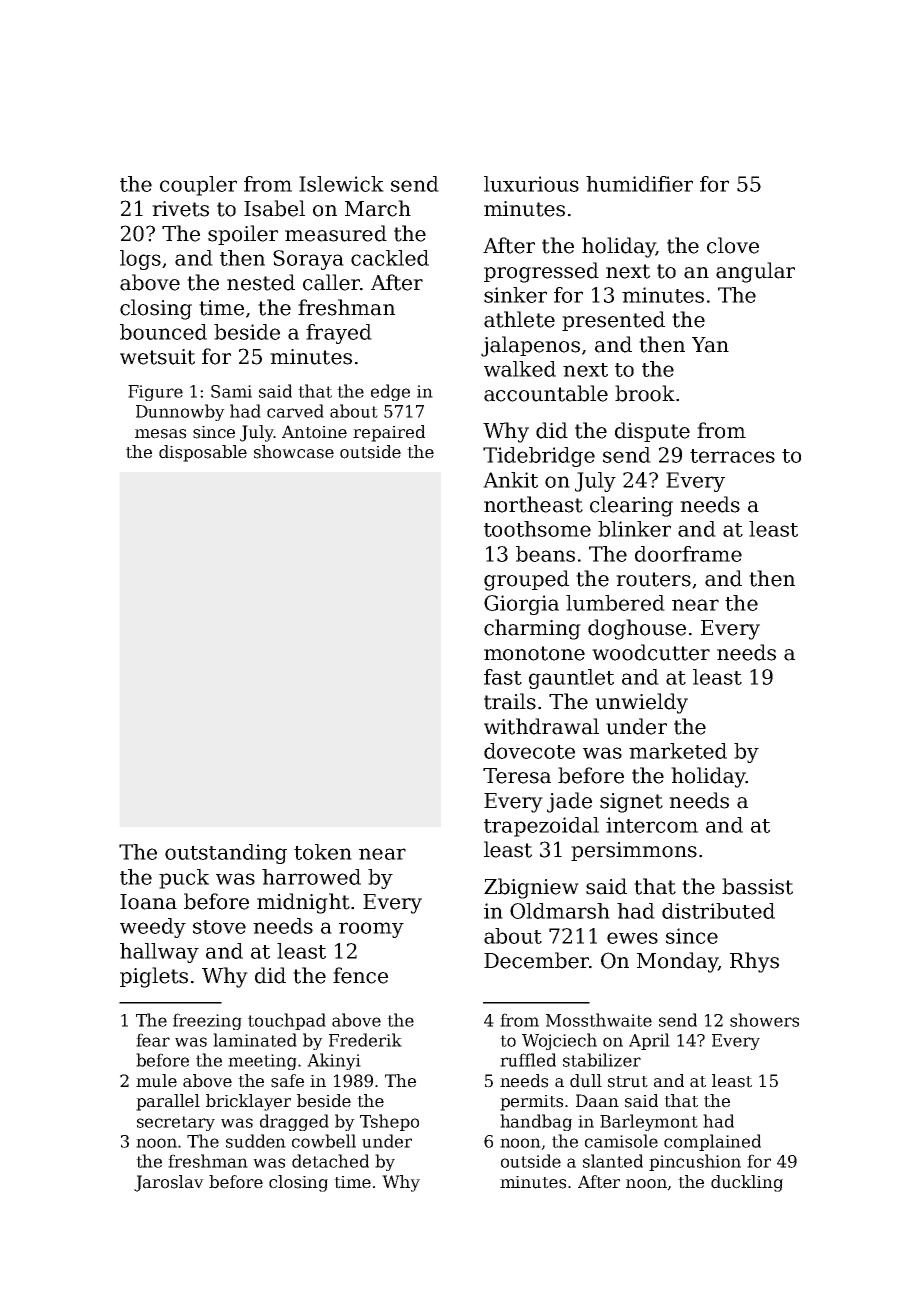 The width and height of the screenshot is (924, 1311). What do you see at coordinates (243, 235) in the screenshot?
I see `spoiler` at bounding box center [243, 235].
